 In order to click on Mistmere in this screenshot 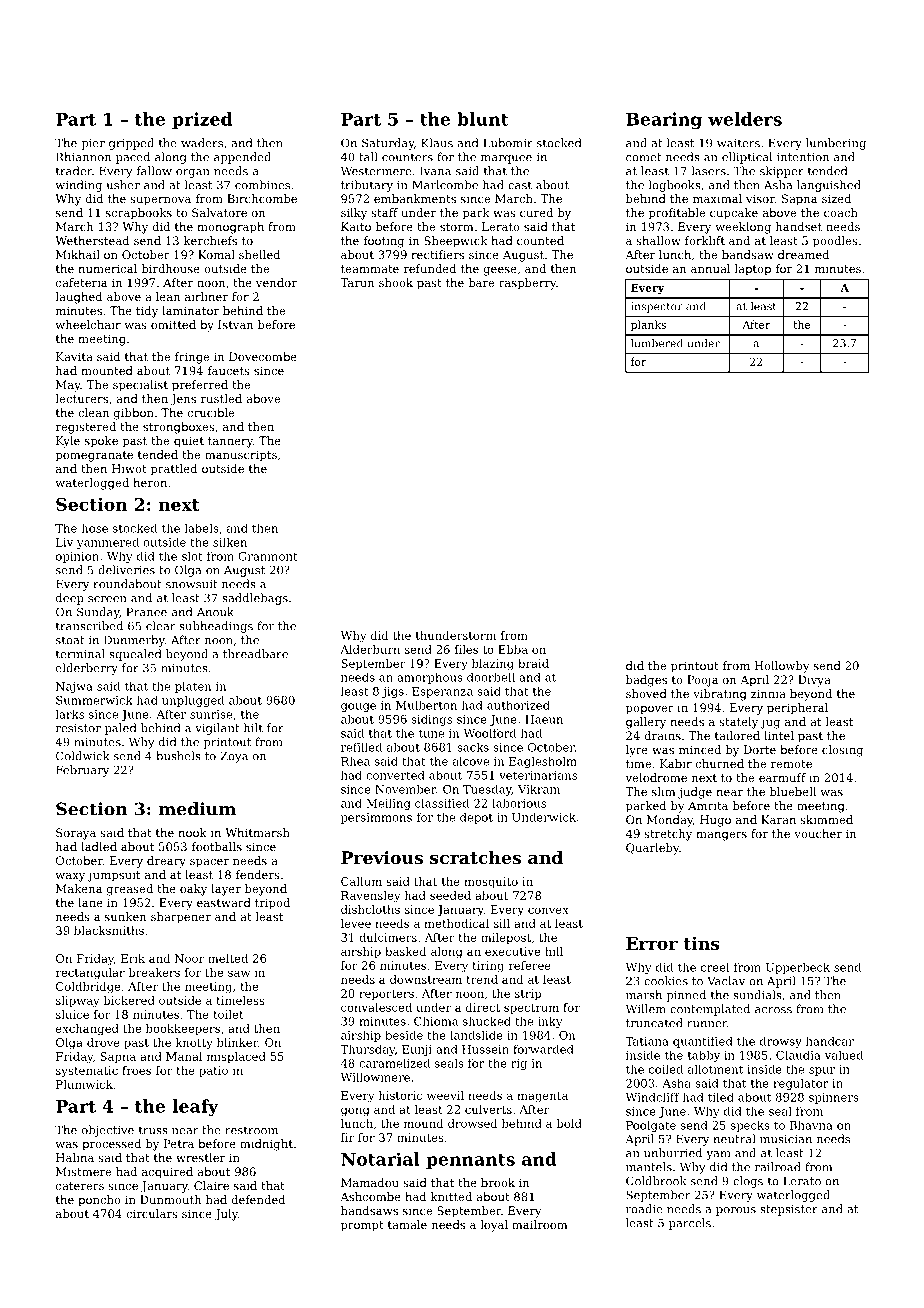, I will do `click(83, 1171)`.
